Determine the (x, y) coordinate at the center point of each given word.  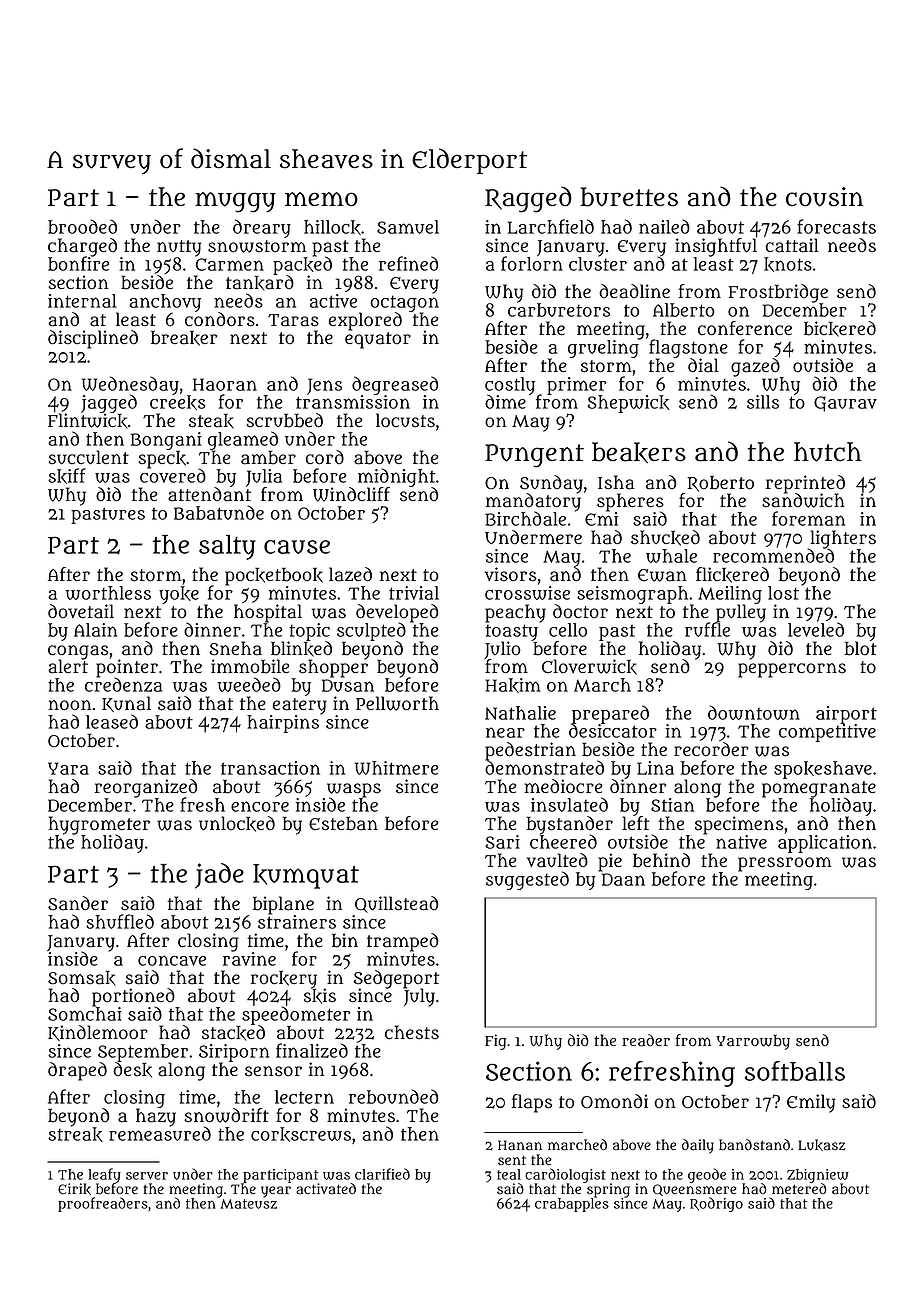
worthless (108, 593)
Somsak (82, 978)
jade (219, 876)
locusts (405, 420)
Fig (496, 1042)
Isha (616, 482)
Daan (623, 879)
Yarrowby (753, 1042)
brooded (82, 226)
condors (220, 319)
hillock (332, 227)
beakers (639, 452)
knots (788, 264)
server (147, 1176)
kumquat (306, 876)
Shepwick (628, 404)
